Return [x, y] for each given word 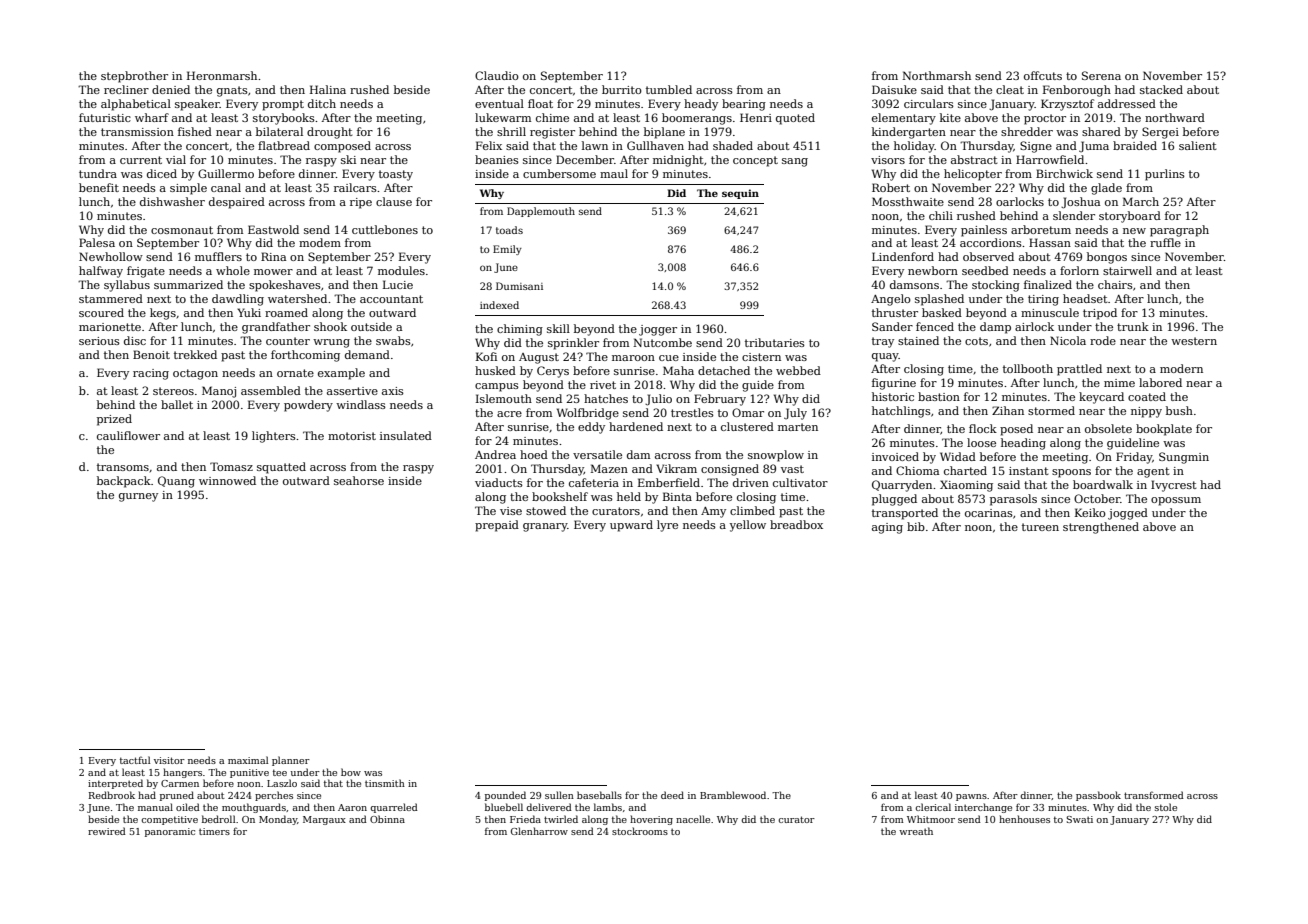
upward [631, 526]
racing [151, 374]
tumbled [669, 89]
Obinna [387, 819]
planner [291, 761]
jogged [1128, 514]
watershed [297, 298]
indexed [499, 305]
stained [918, 340]
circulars [929, 103]
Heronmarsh [222, 75]
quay [885, 357]
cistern [761, 357]
